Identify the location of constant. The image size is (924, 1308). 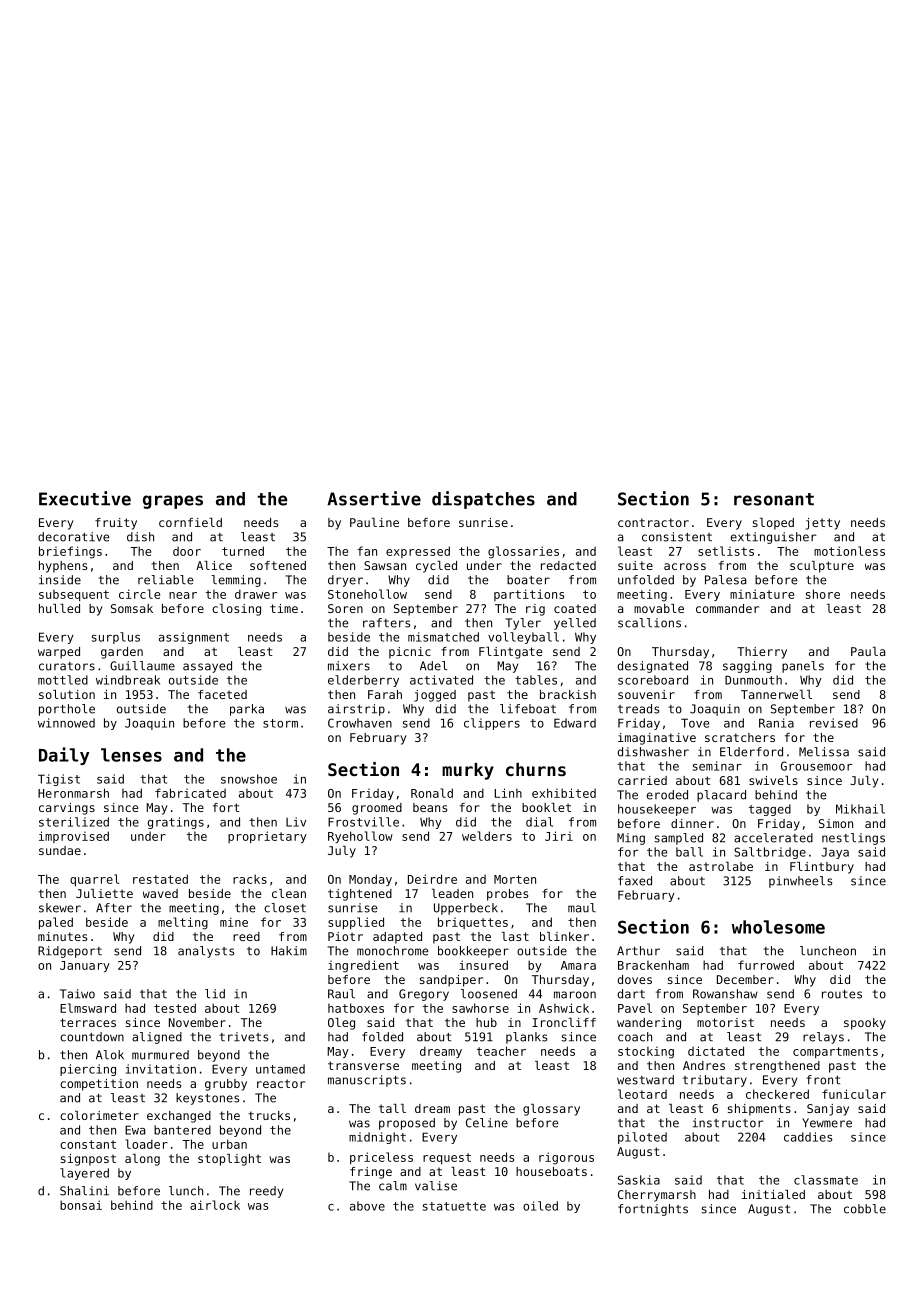
(88, 1144).
